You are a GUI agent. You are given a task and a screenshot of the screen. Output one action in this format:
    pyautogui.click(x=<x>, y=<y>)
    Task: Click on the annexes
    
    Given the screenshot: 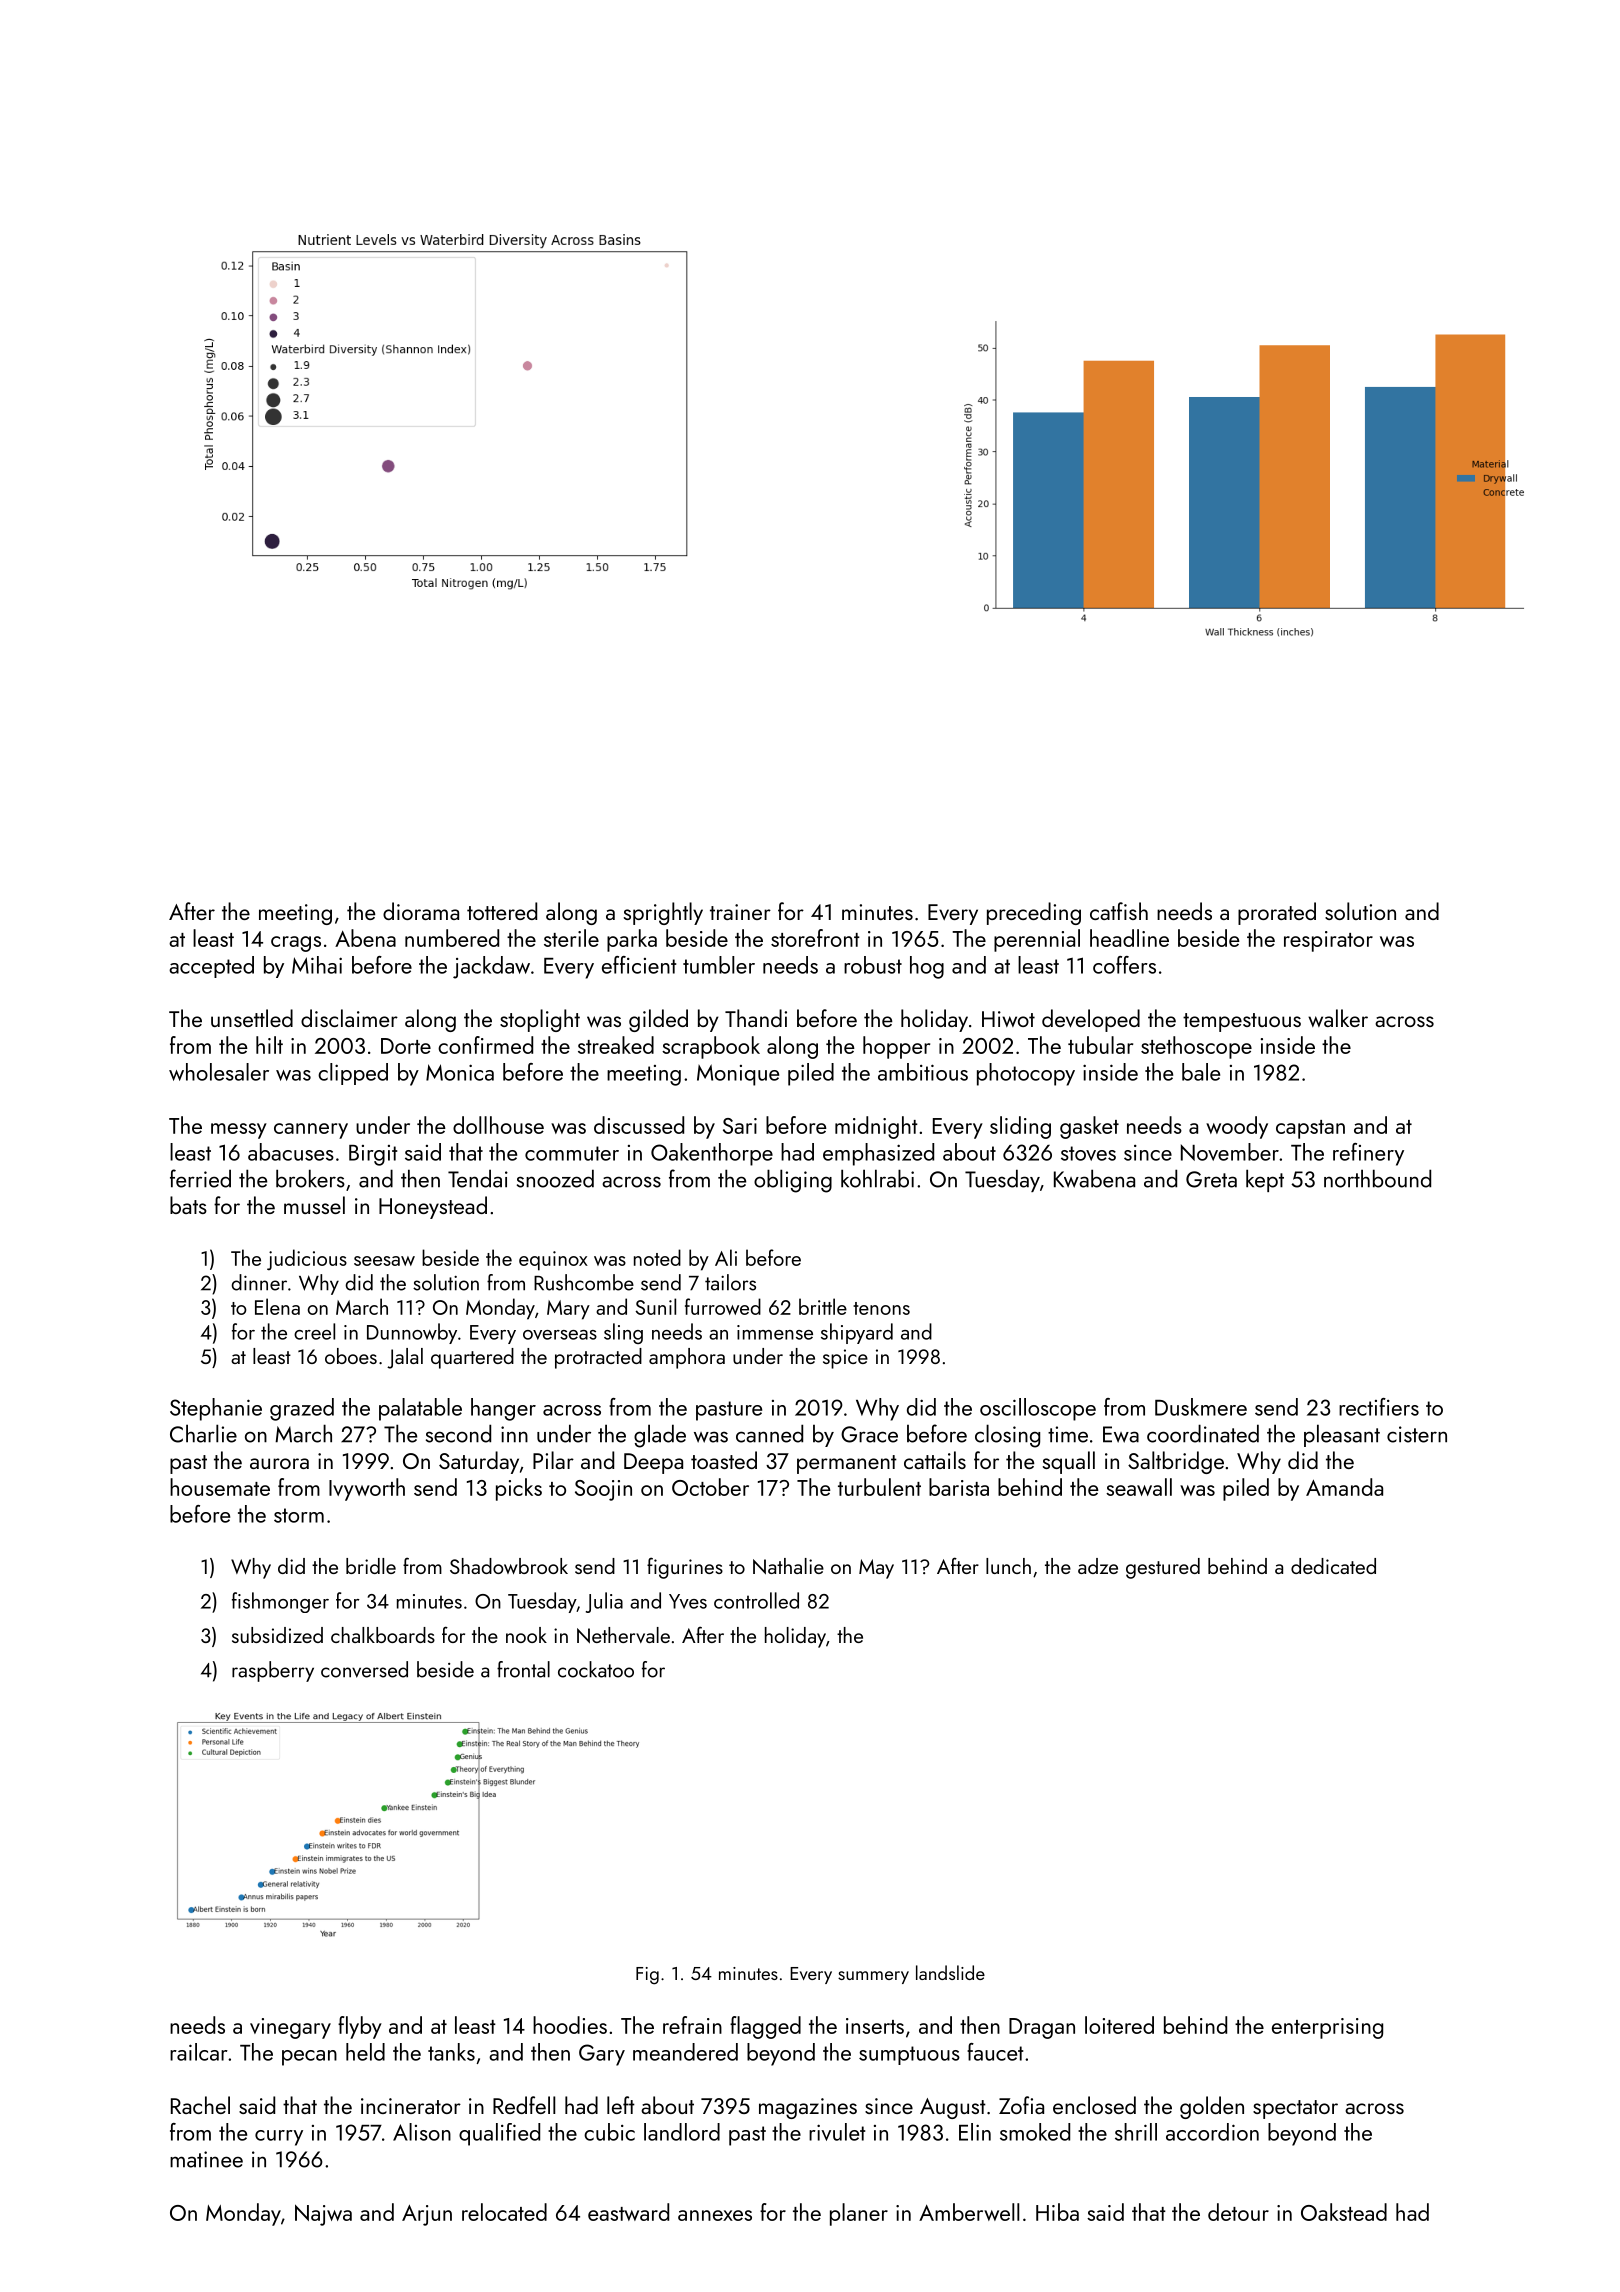 What is the action you would take?
    pyautogui.click(x=715, y=2215)
